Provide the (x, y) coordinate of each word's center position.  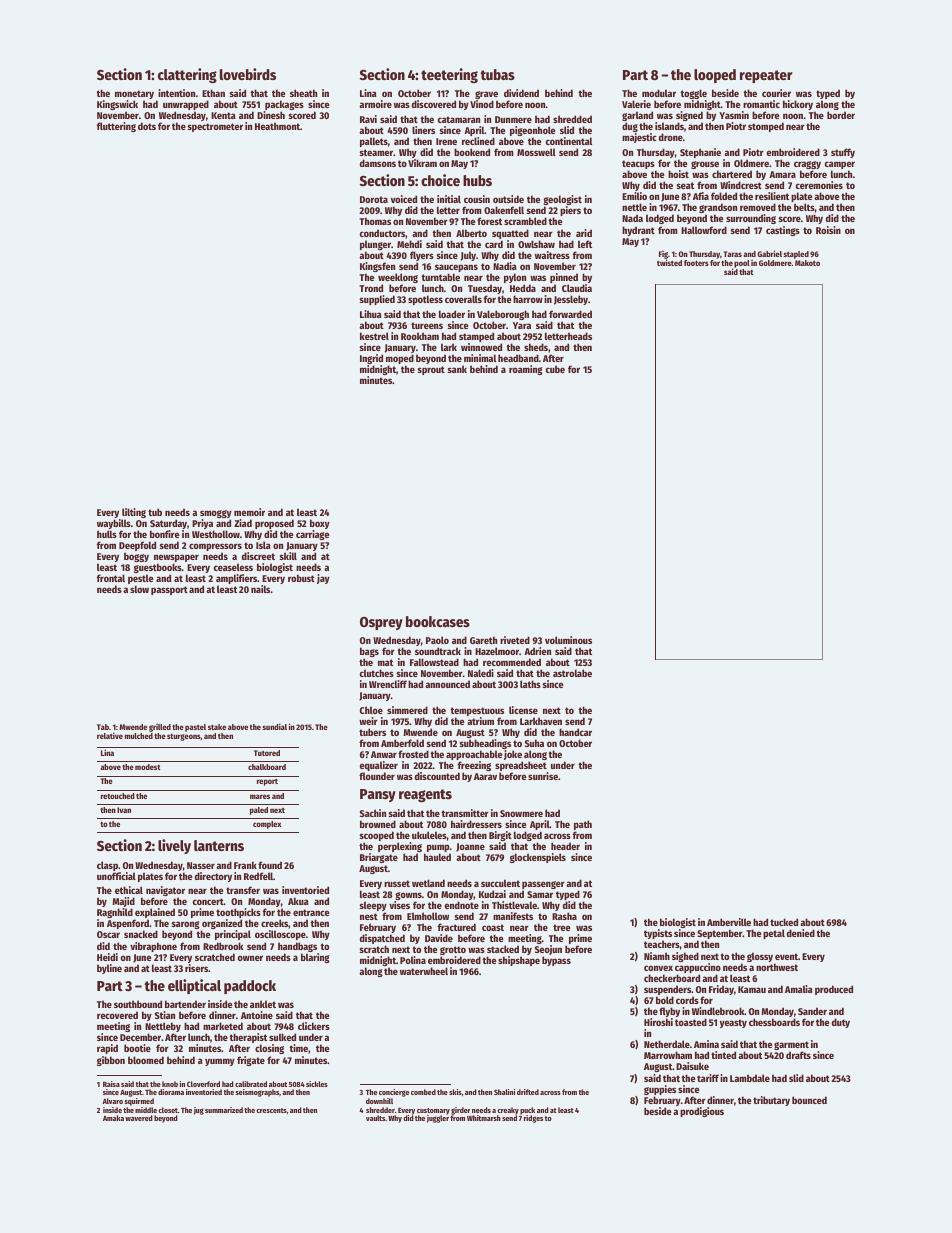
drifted (528, 1092)
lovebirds (248, 74)
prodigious (702, 1112)
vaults (375, 1118)
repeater (766, 76)
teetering (449, 75)
